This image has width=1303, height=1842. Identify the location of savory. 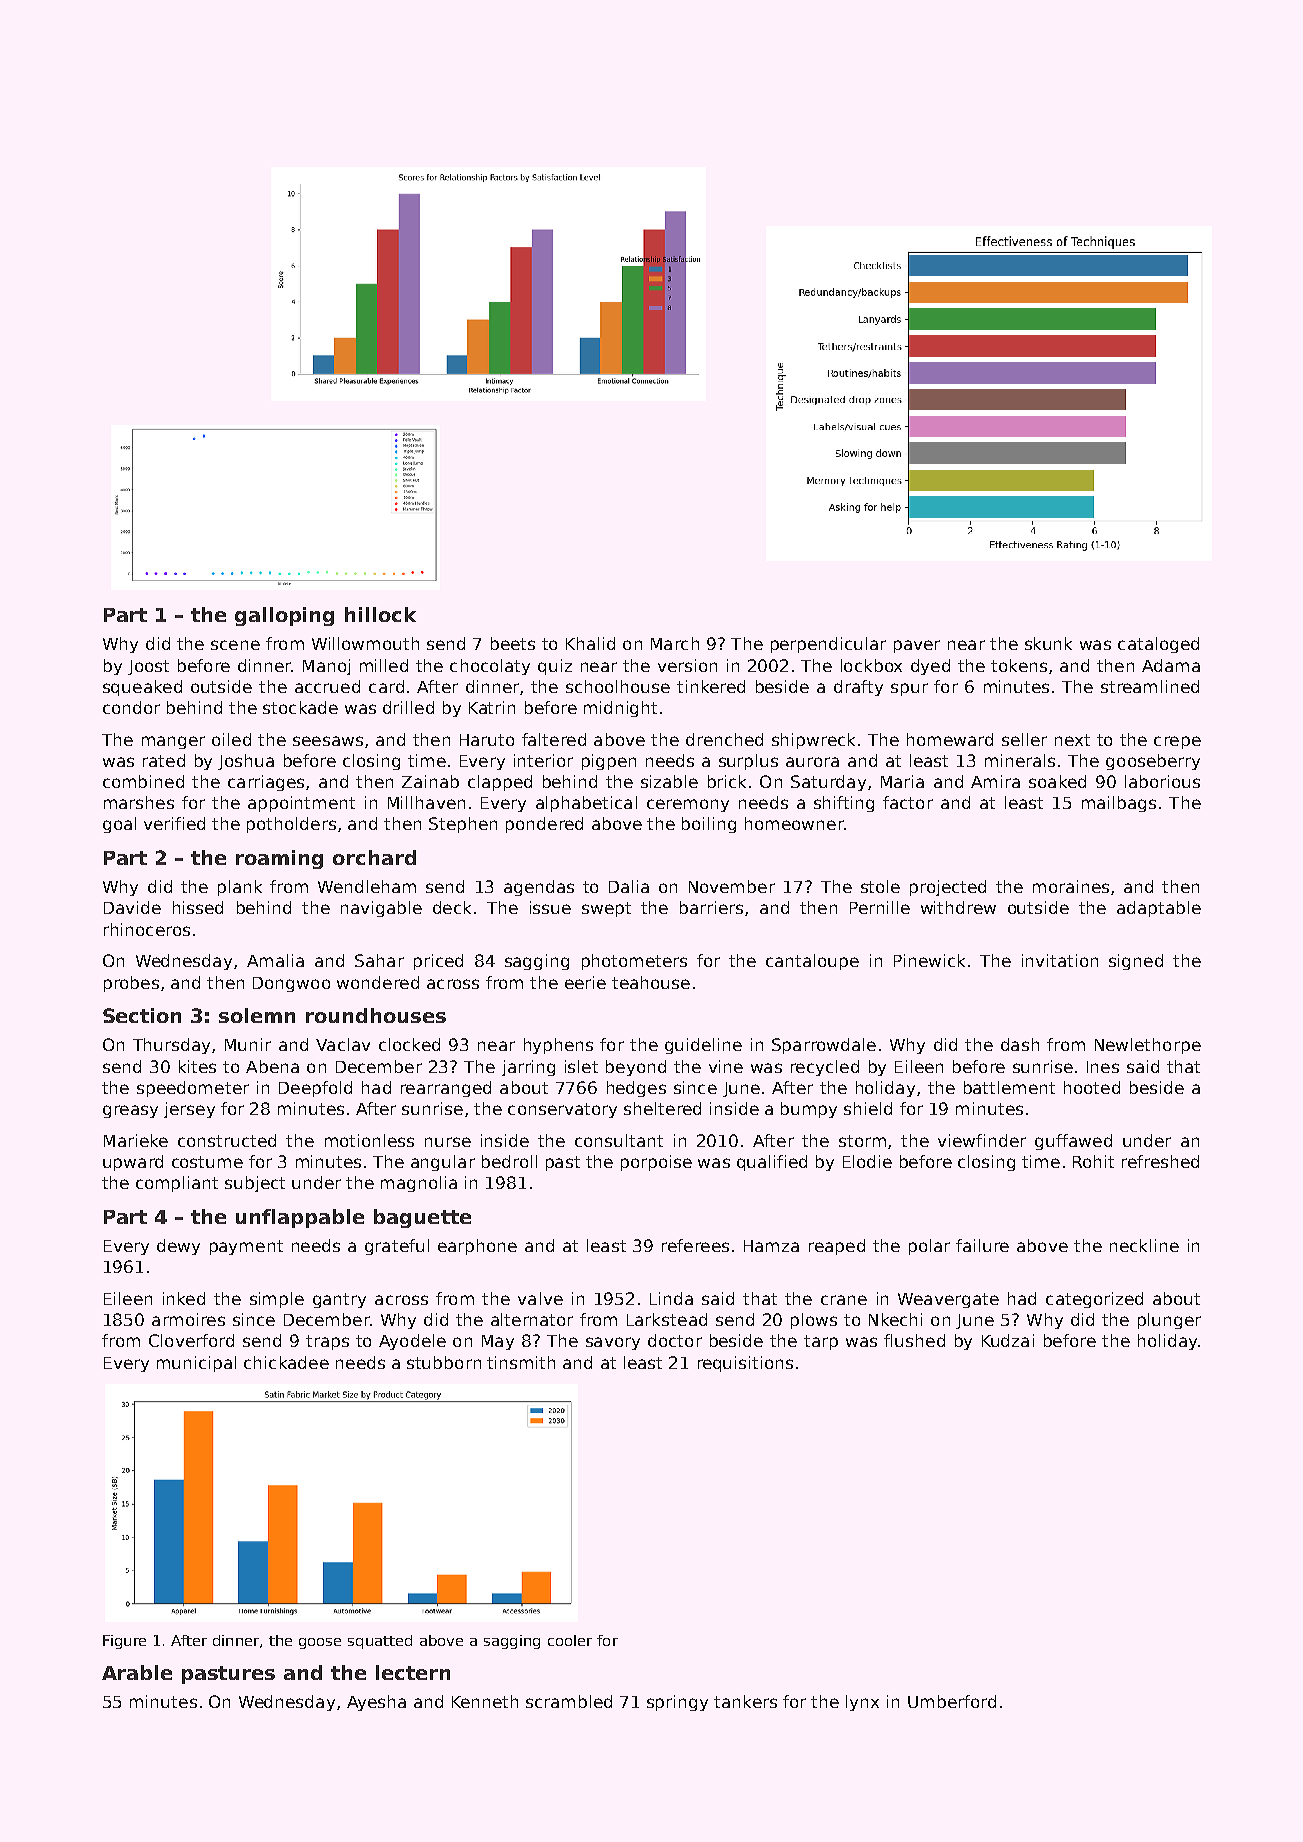
(613, 1343).
